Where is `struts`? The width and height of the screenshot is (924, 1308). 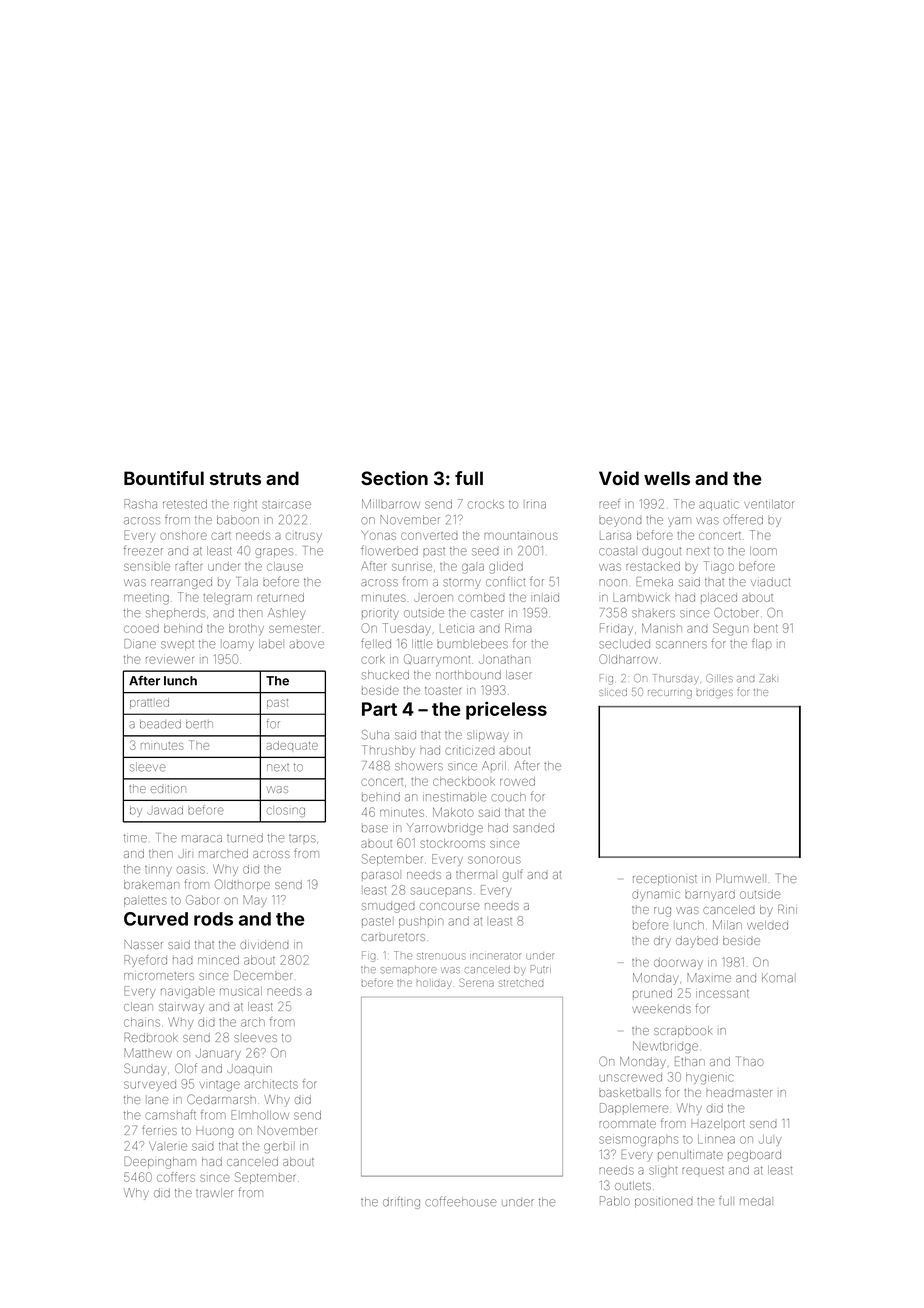 struts is located at coordinates (235, 478).
